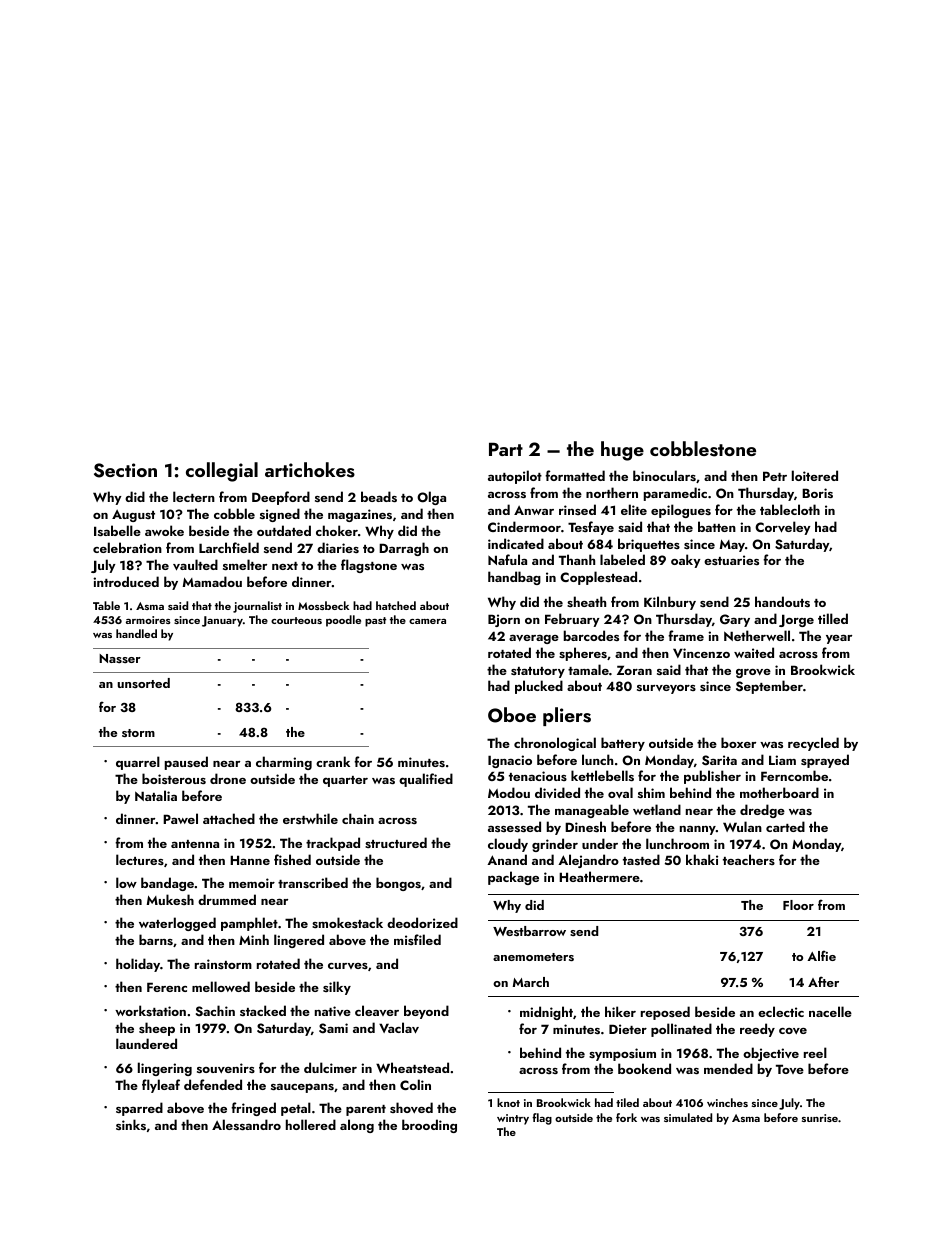  I want to click on handouts, so click(782, 601).
